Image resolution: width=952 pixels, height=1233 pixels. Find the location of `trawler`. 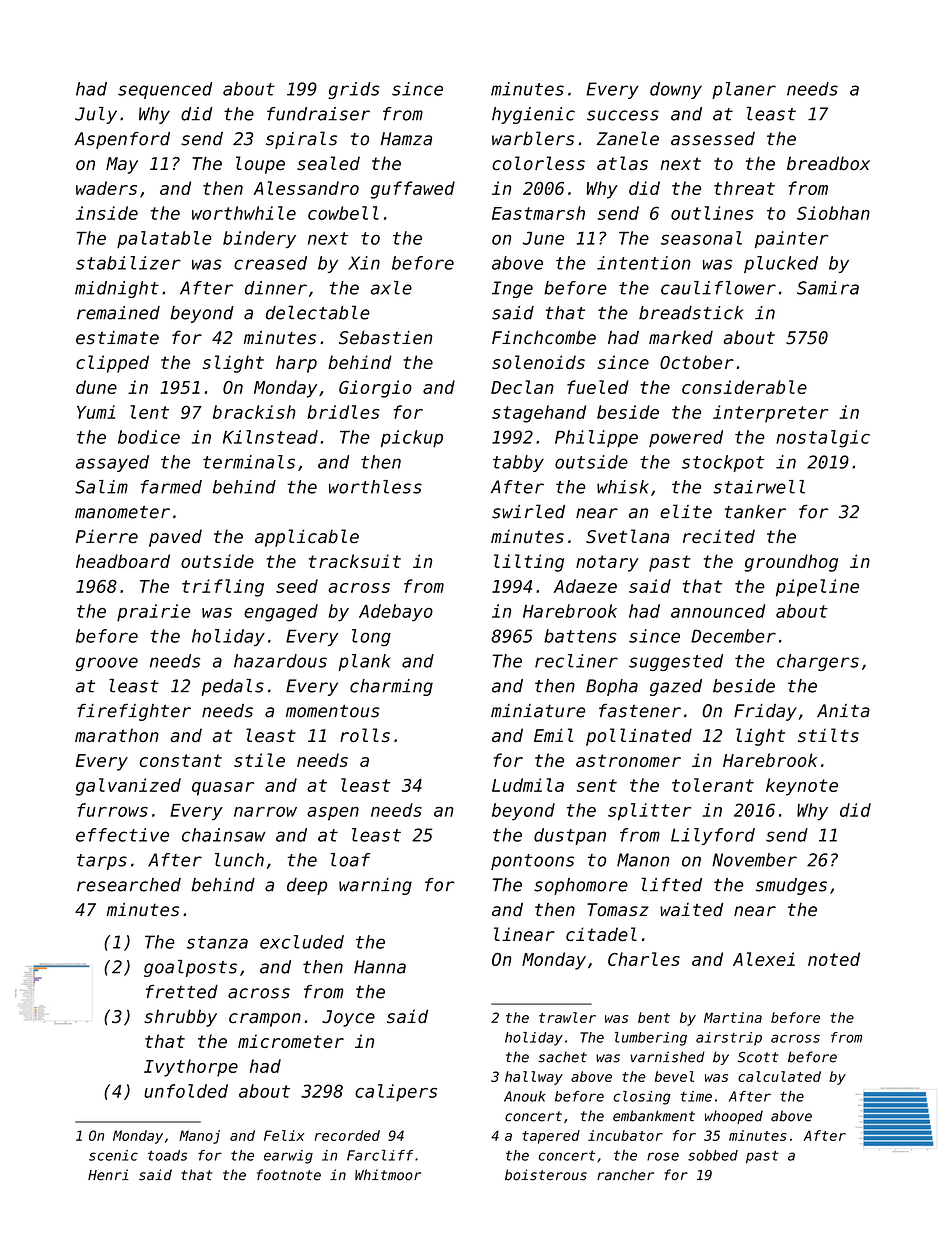

trawler is located at coordinates (567, 1017).
